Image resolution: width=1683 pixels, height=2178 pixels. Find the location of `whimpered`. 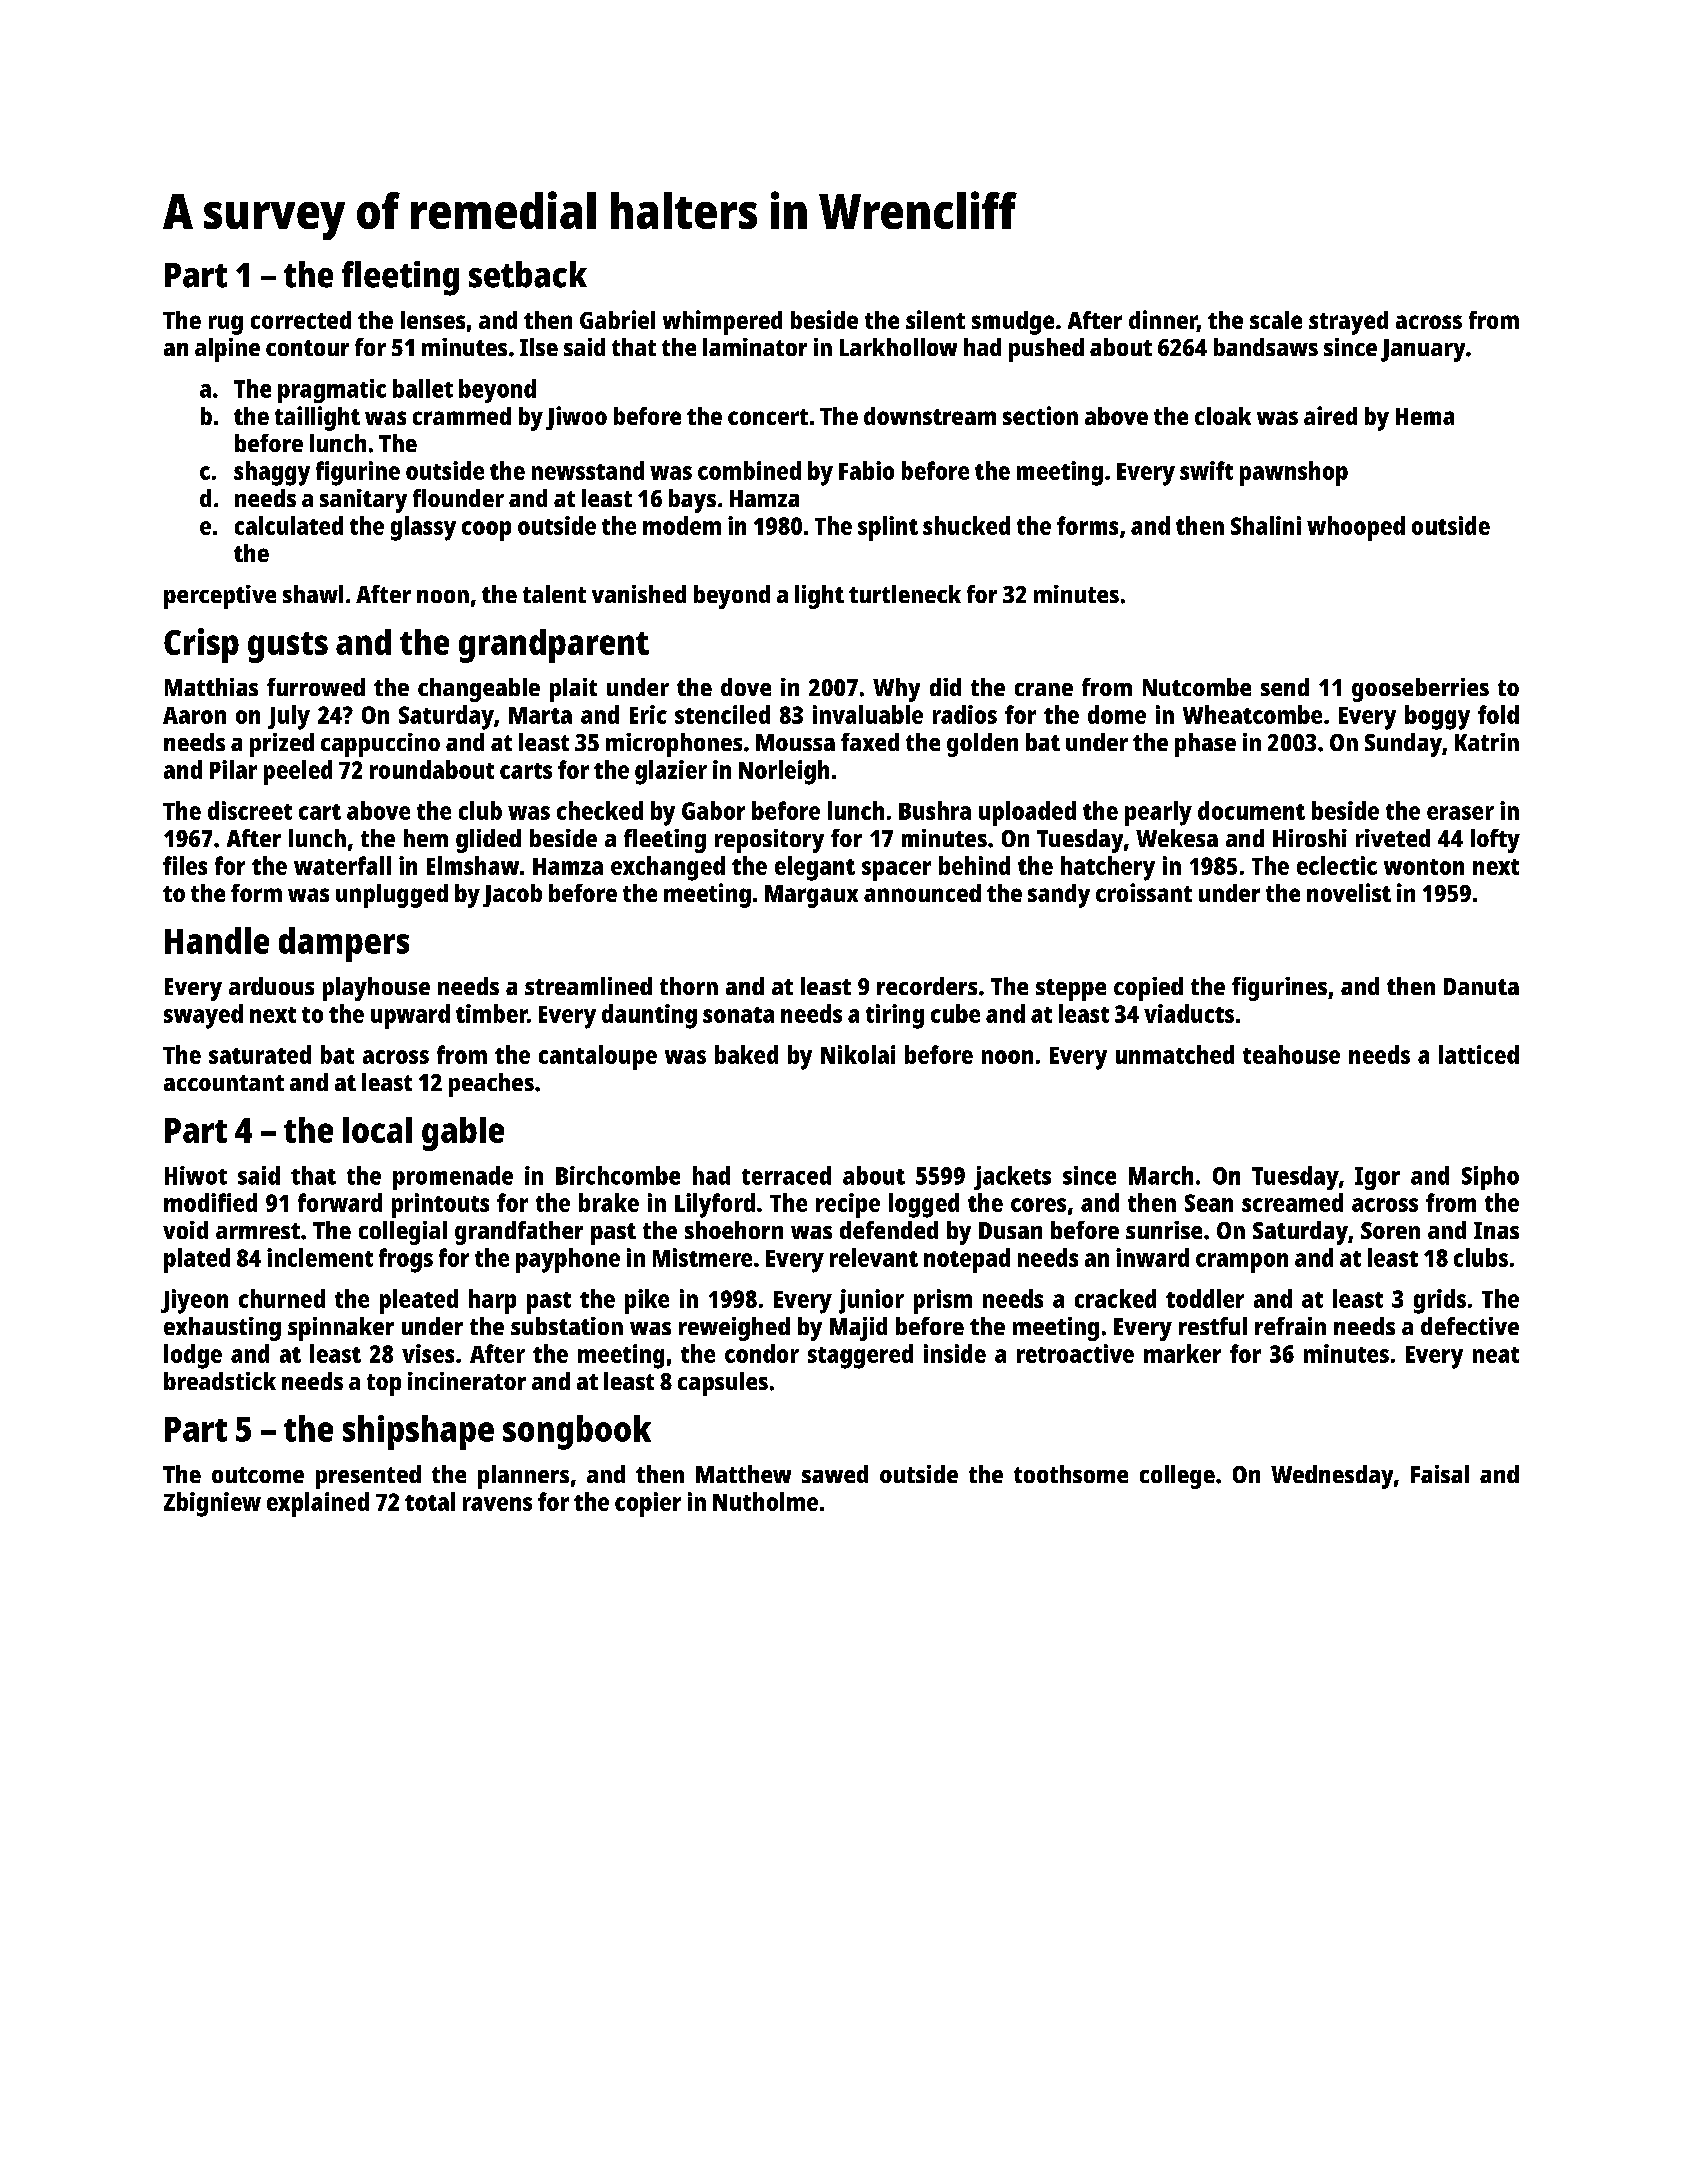

whimpered is located at coordinates (722, 322).
